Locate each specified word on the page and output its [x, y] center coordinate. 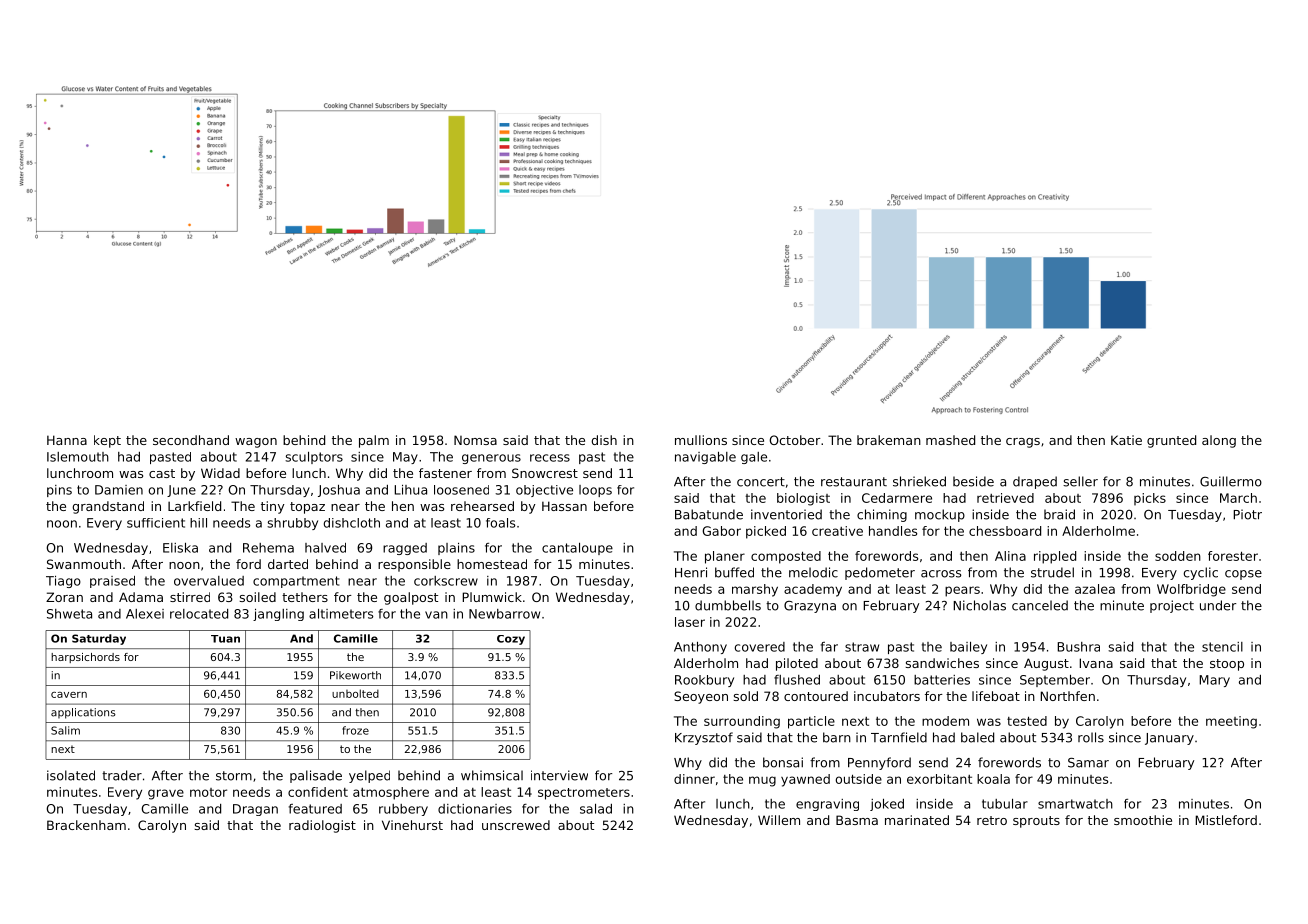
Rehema [268, 548]
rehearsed [482, 506]
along [1219, 441]
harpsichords [85, 658]
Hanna [67, 440]
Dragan [255, 810]
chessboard [1005, 531]
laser [690, 622]
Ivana [1096, 663]
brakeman [889, 440]
